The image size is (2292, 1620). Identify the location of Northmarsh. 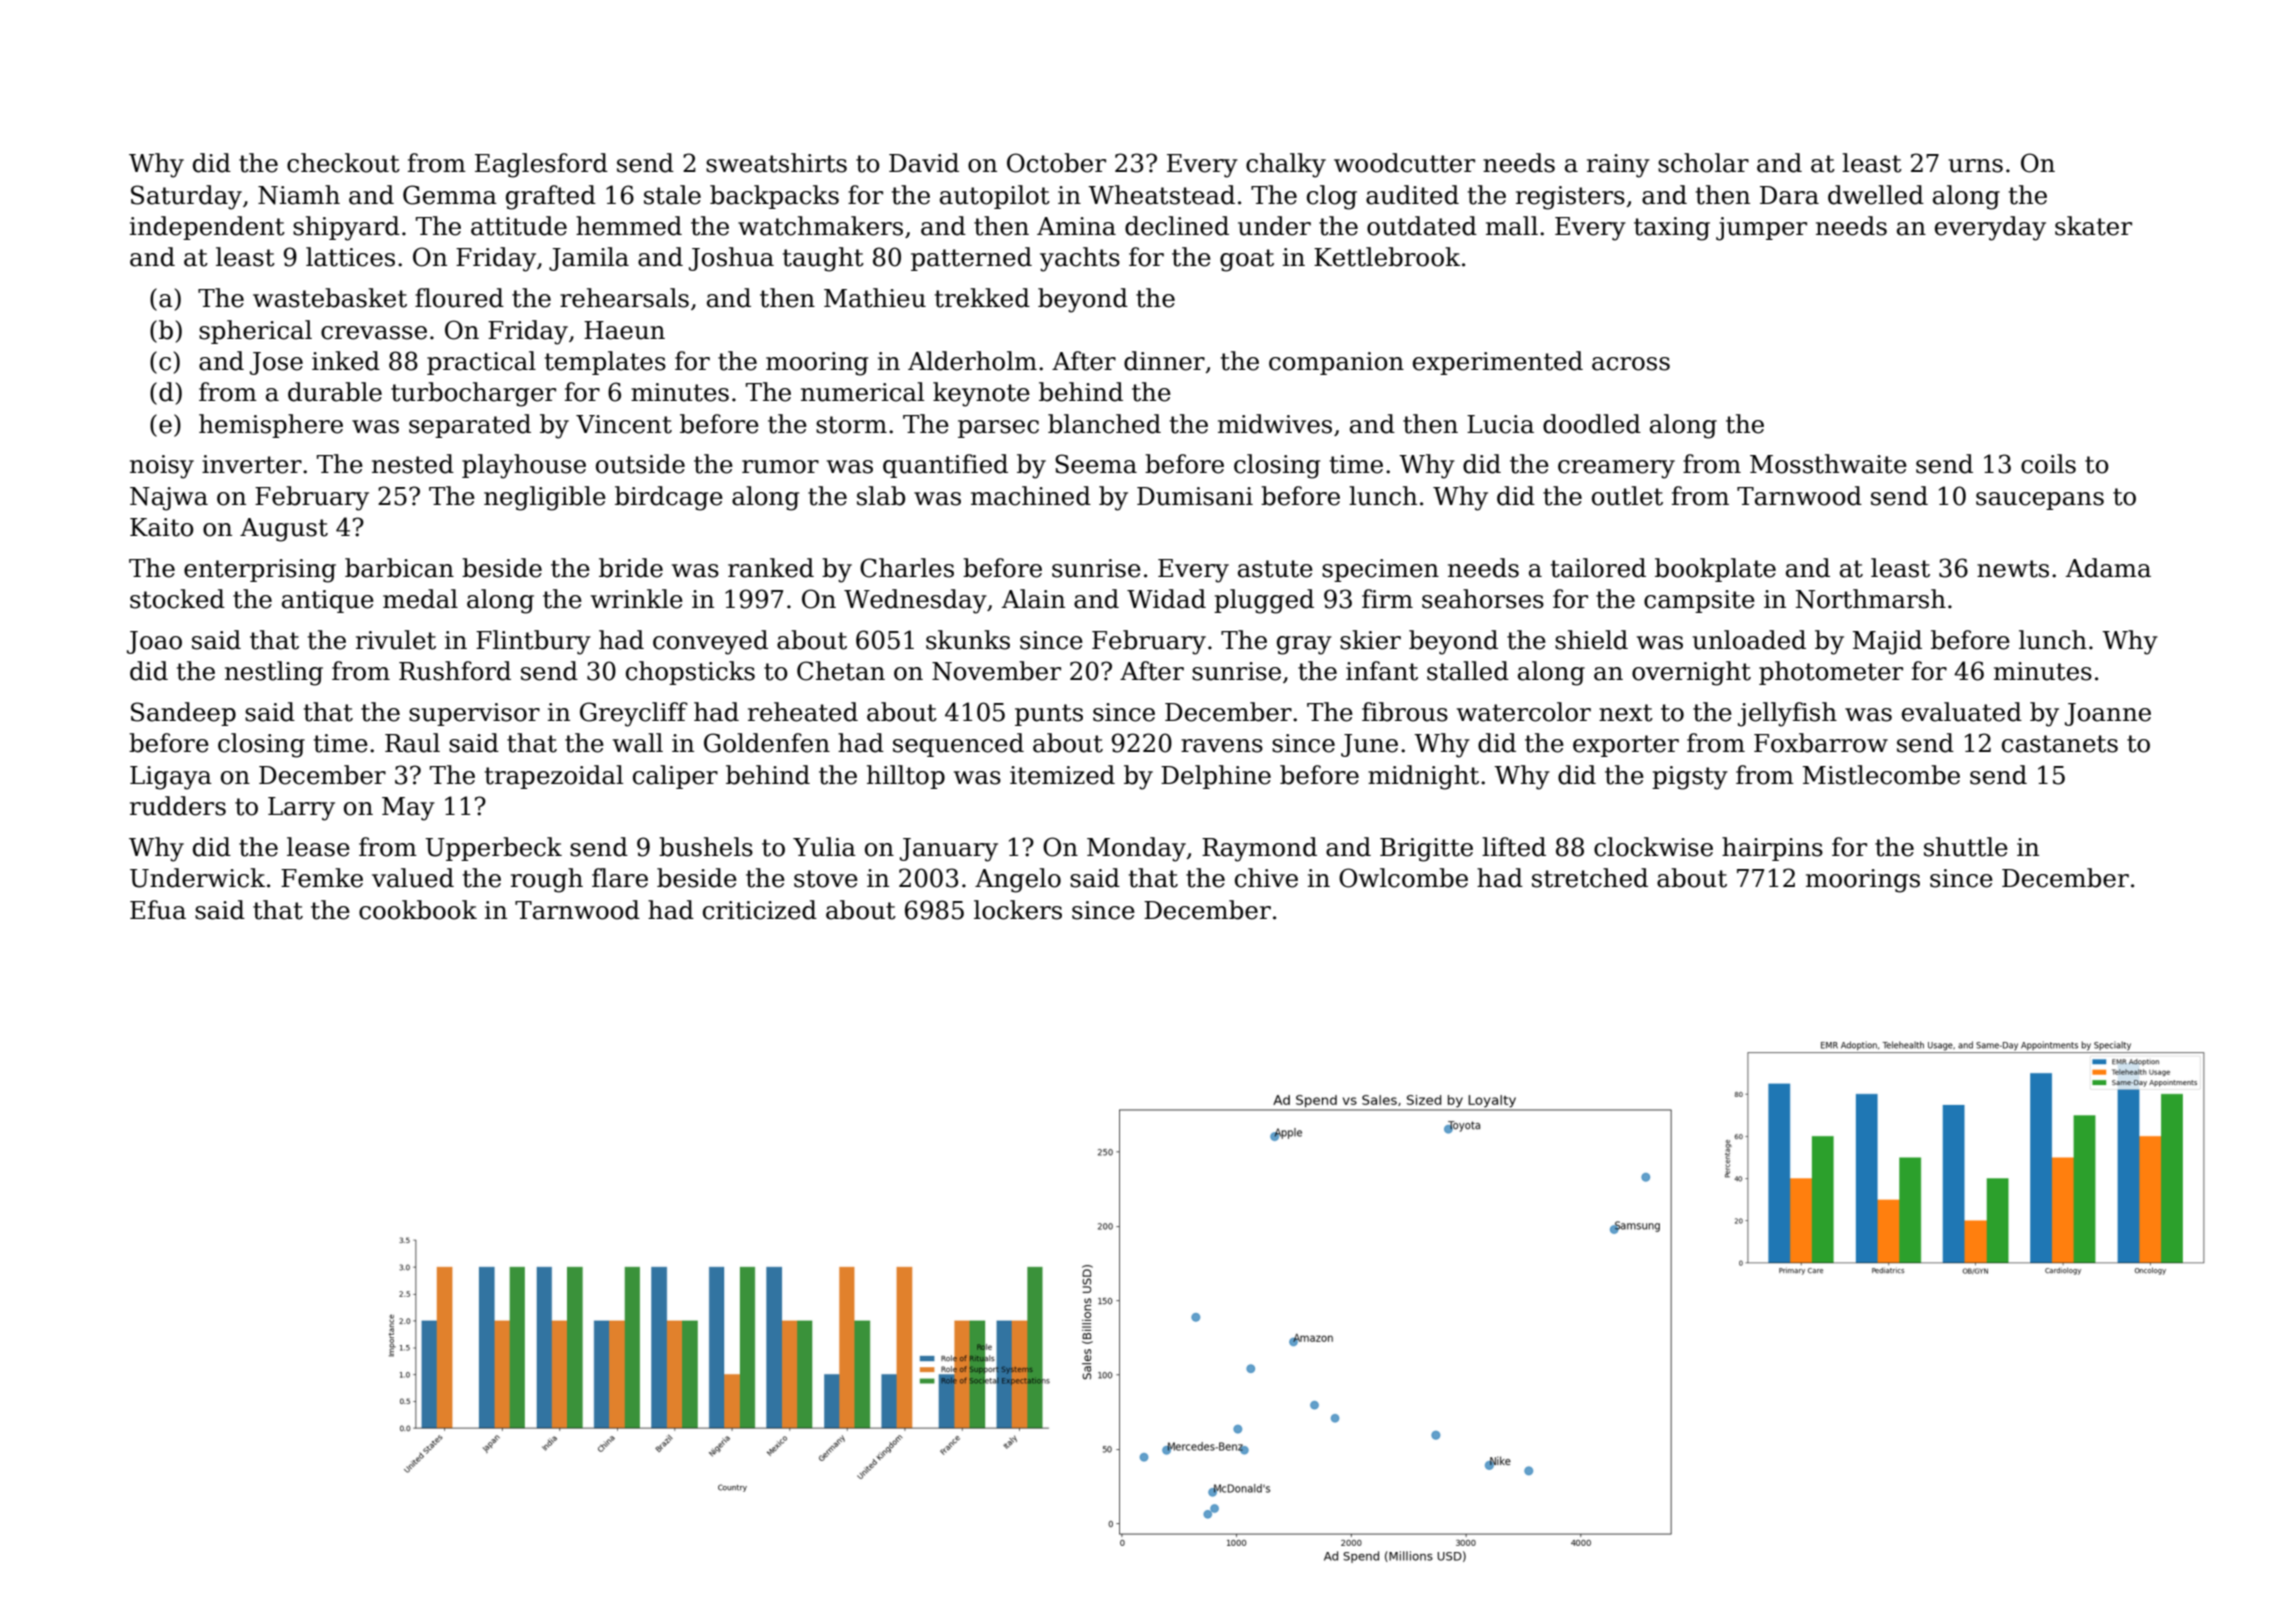
(1871, 599).
